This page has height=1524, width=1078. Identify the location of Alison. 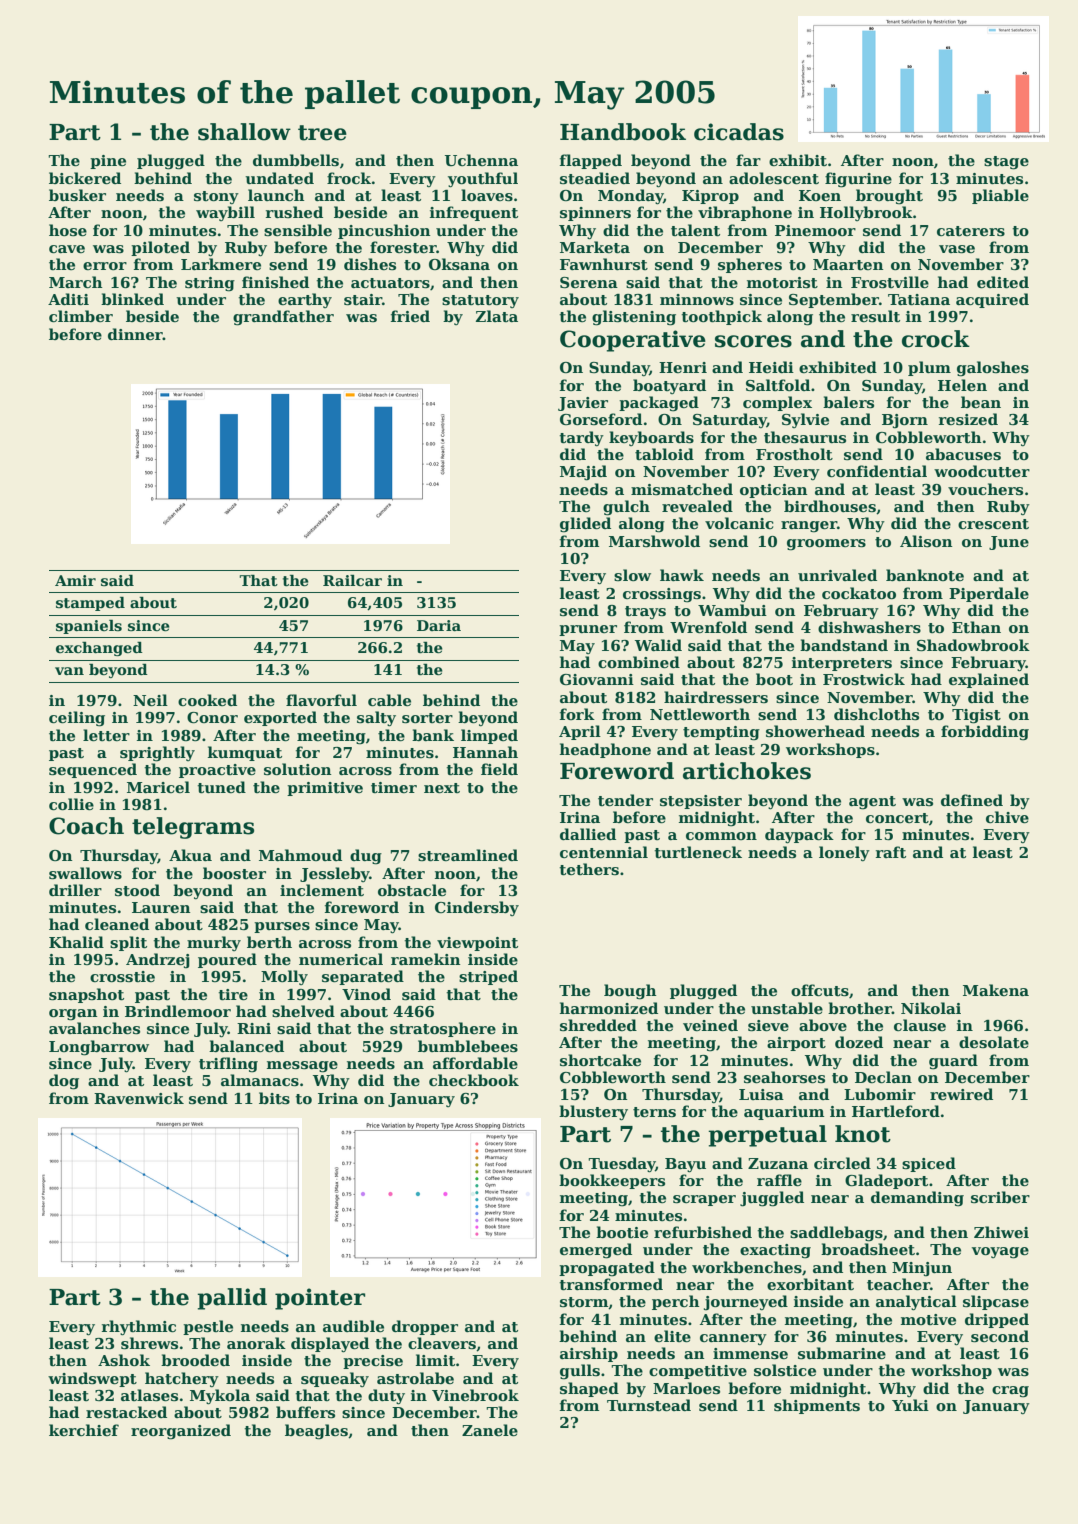
(926, 541).
